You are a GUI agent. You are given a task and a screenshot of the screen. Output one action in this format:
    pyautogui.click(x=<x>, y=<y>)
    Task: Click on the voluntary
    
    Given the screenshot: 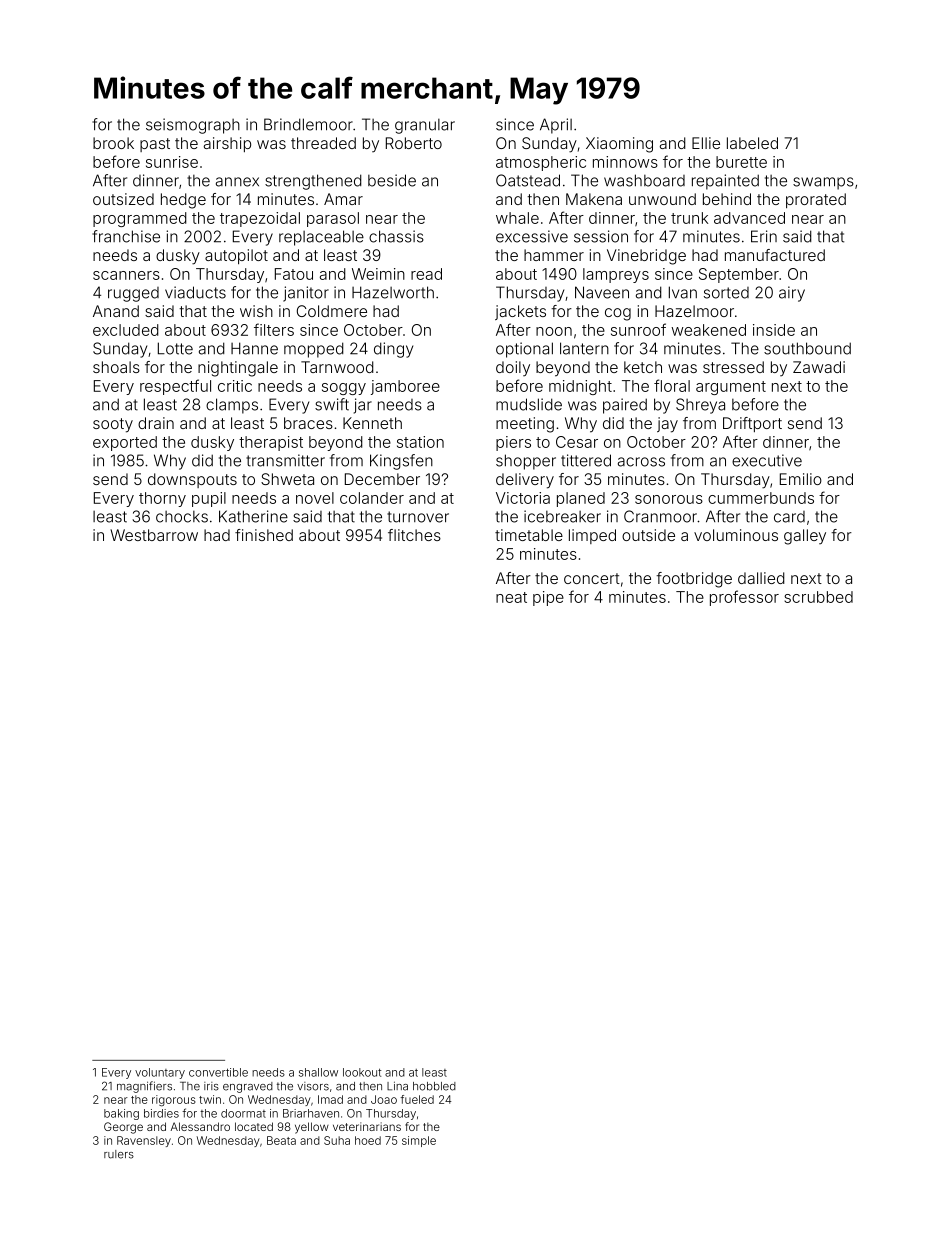 What is the action you would take?
    pyautogui.click(x=160, y=1073)
